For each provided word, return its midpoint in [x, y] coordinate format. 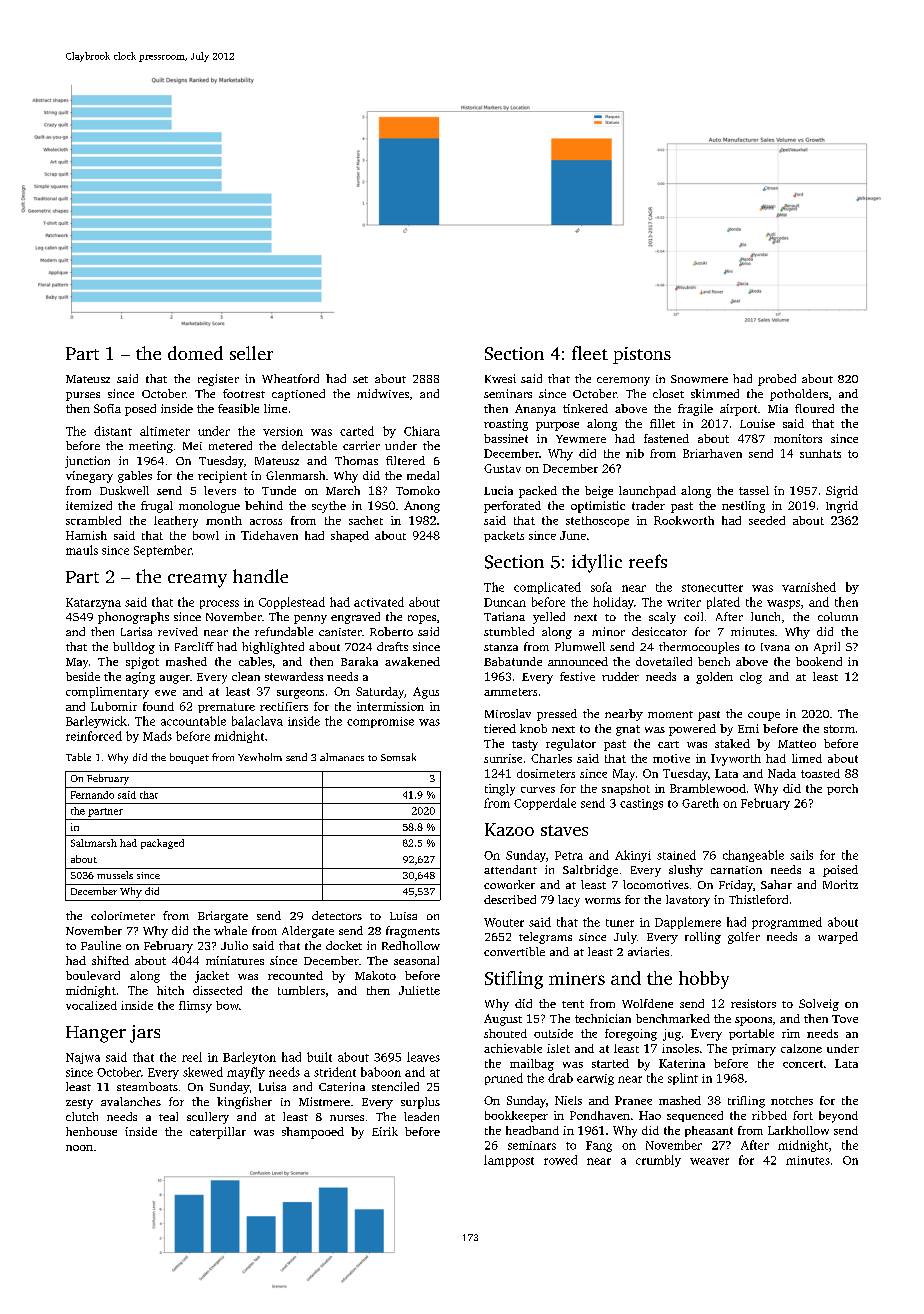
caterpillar [218, 1133]
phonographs [133, 618]
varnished [809, 587]
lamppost [509, 1161]
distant [113, 431]
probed [777, 380]
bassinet [506, 438]
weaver [709, 1161]
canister [340, 632]
